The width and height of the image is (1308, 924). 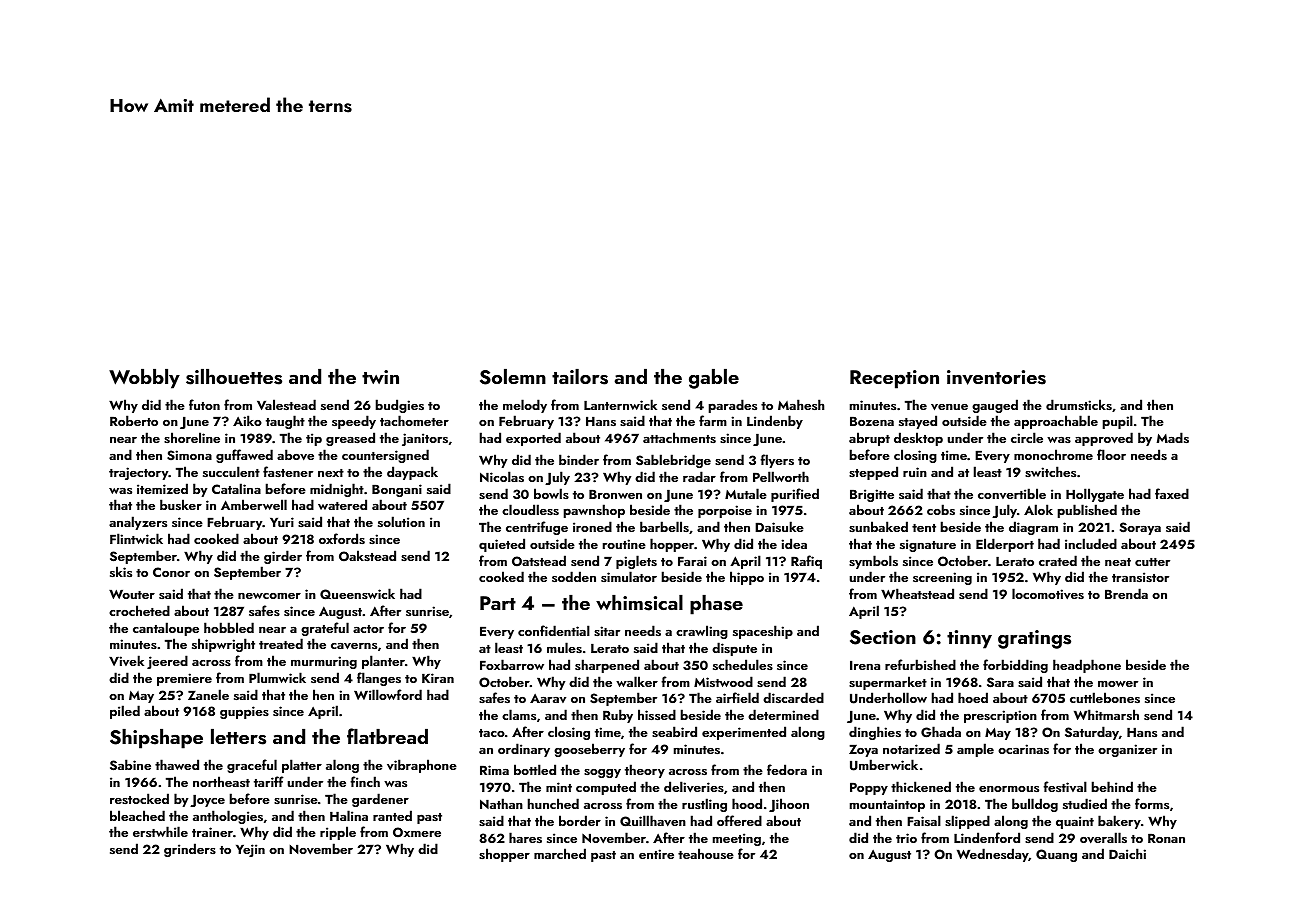 I want to click on Ronan, so click(x=1166, y=838).
